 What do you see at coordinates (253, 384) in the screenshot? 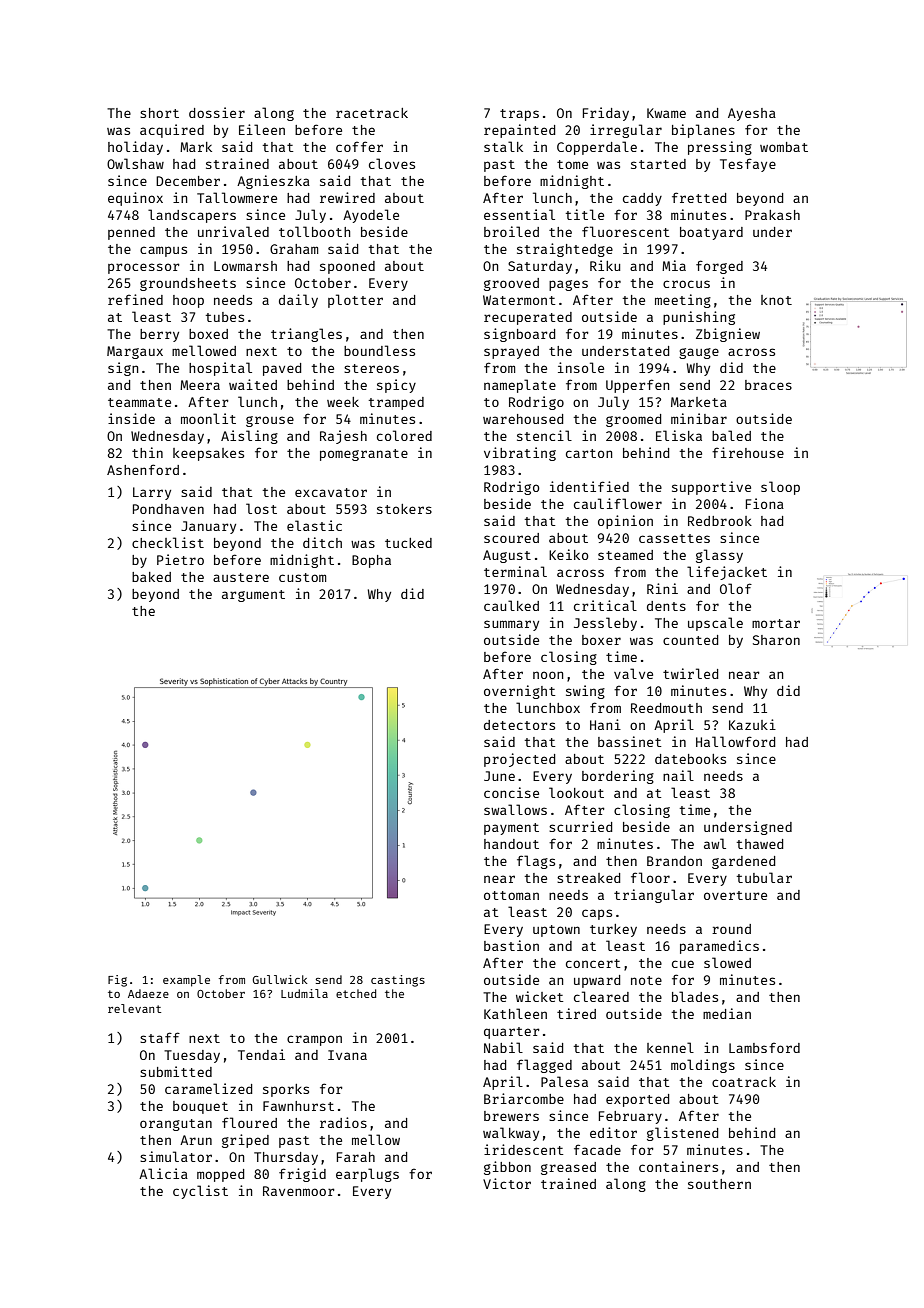
I see `waited` at bounding box center [253, 384].
